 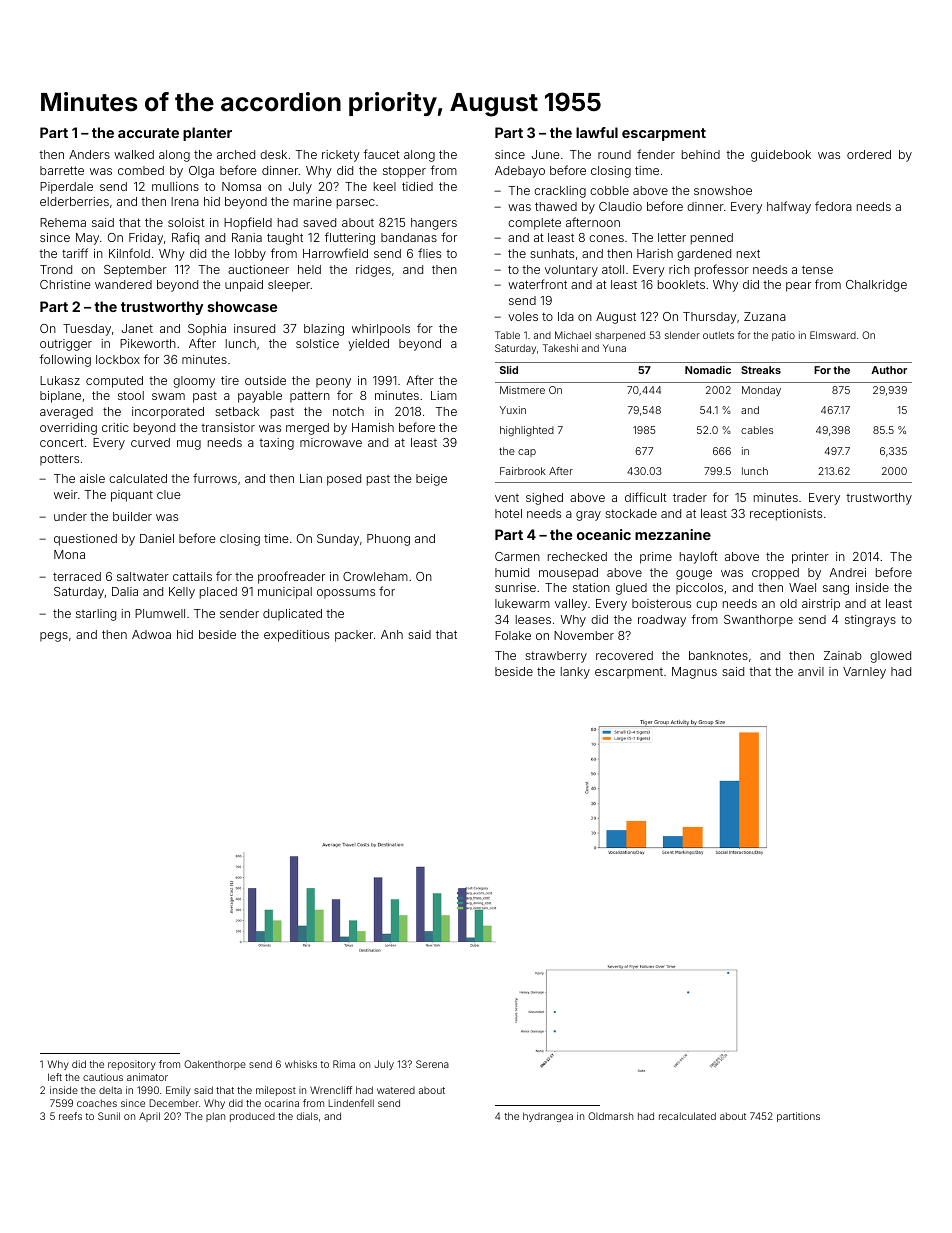 What do you see at coordinates (606, 238) in the document?
I see `cones` at bounding box center [606, 238].
